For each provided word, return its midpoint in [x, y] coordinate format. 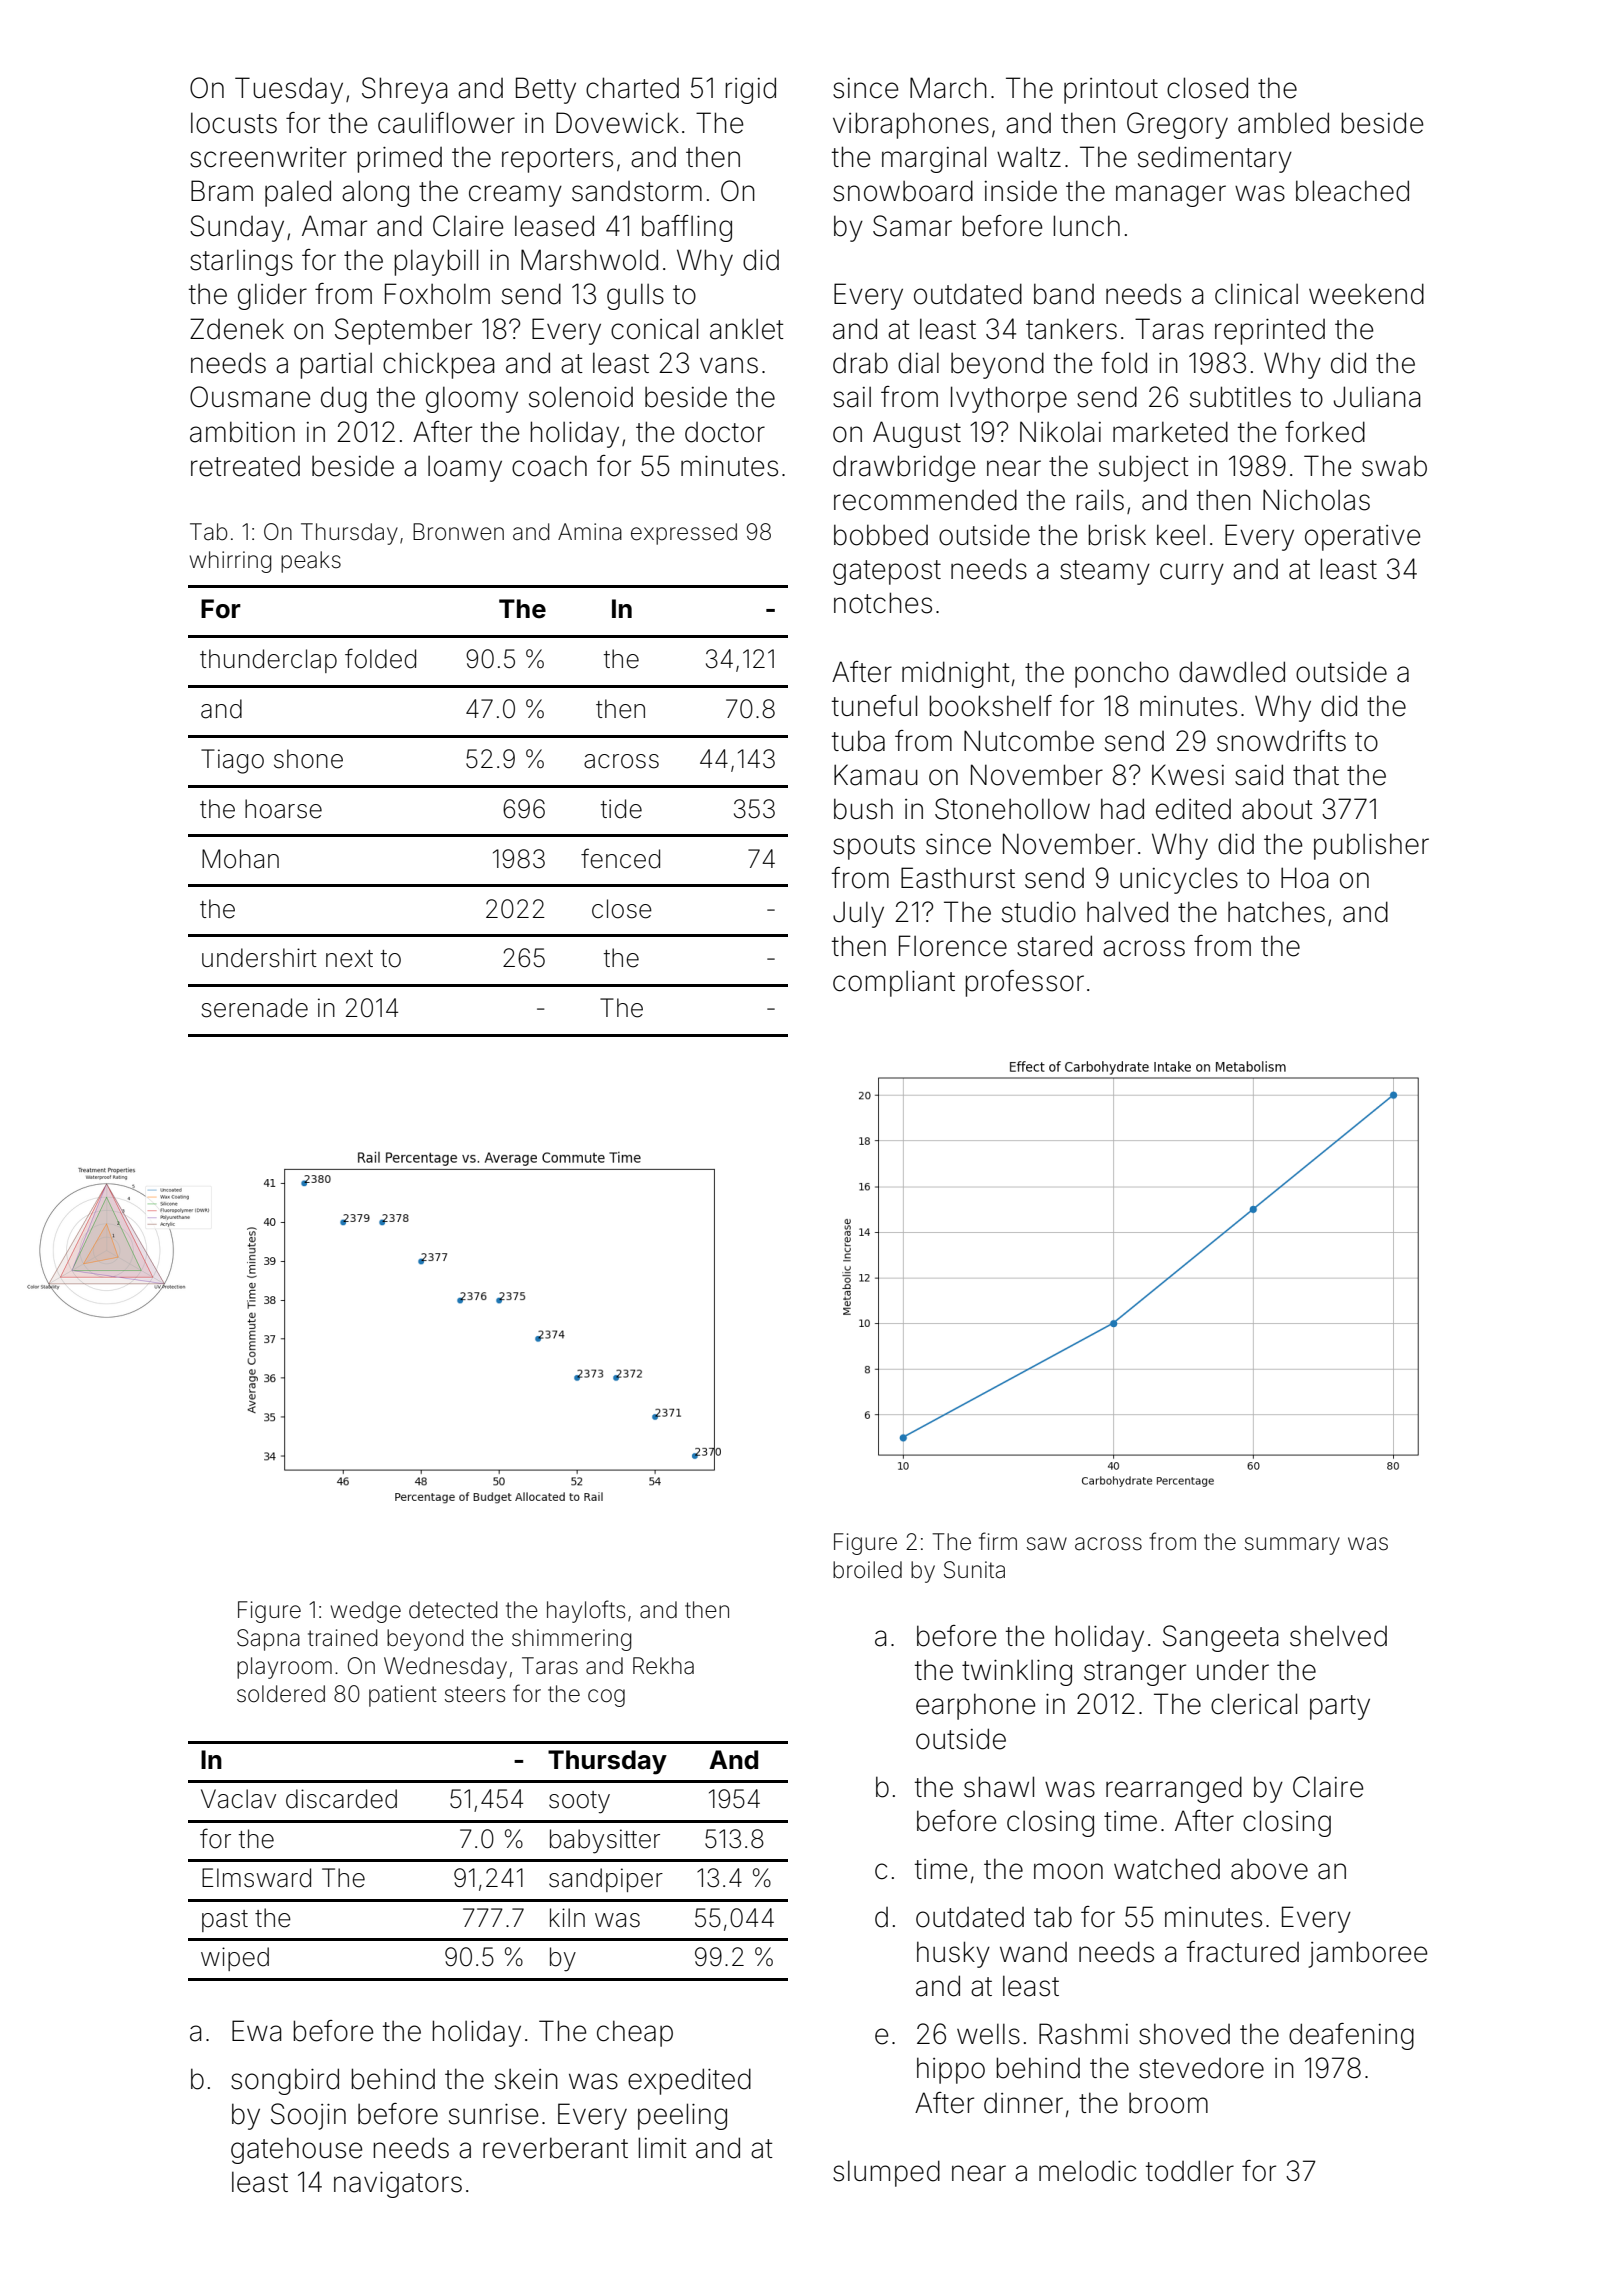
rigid [750, 90]
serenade [254, 1008]
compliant [894, 984]
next [349, 959]
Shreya [404, 90]
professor [1024, 983]
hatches [1276, 912]
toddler [1190, 2171]
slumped [886, 2173]
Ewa [256, 2031]
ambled [1283, 123]
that [1316, 775]
